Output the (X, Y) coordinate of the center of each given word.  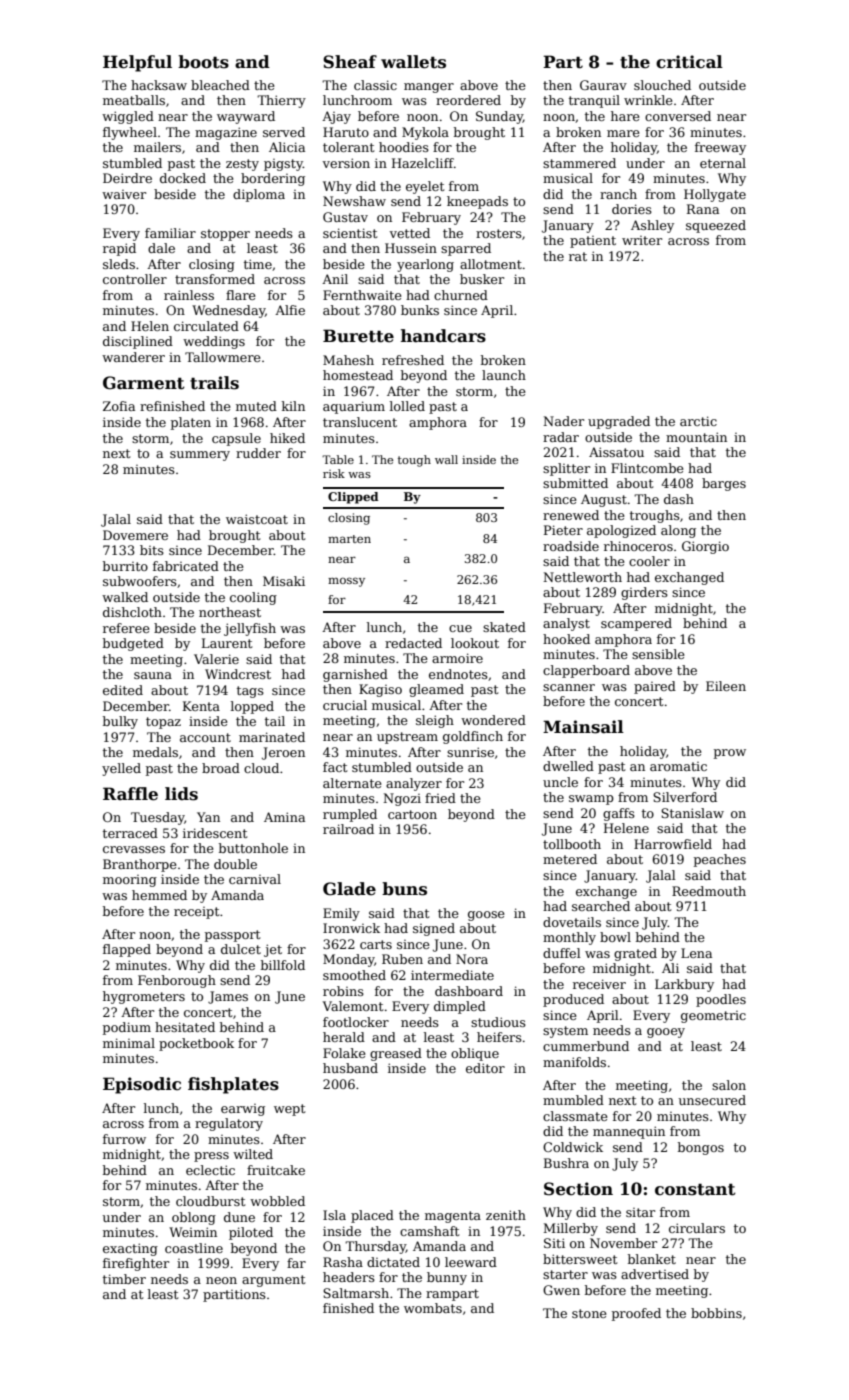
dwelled (568, 766)
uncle (560, 782)
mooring (130, 881)
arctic (698, 421)
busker (482, 279)
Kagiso (380, 690)
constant (695, 1189)
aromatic (678, 766)
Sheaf (350, 62)
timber (124, 1279)
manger (429, 88)
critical (689, 62)
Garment (144, 383)
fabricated (186, 566)
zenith (506, 1215)
